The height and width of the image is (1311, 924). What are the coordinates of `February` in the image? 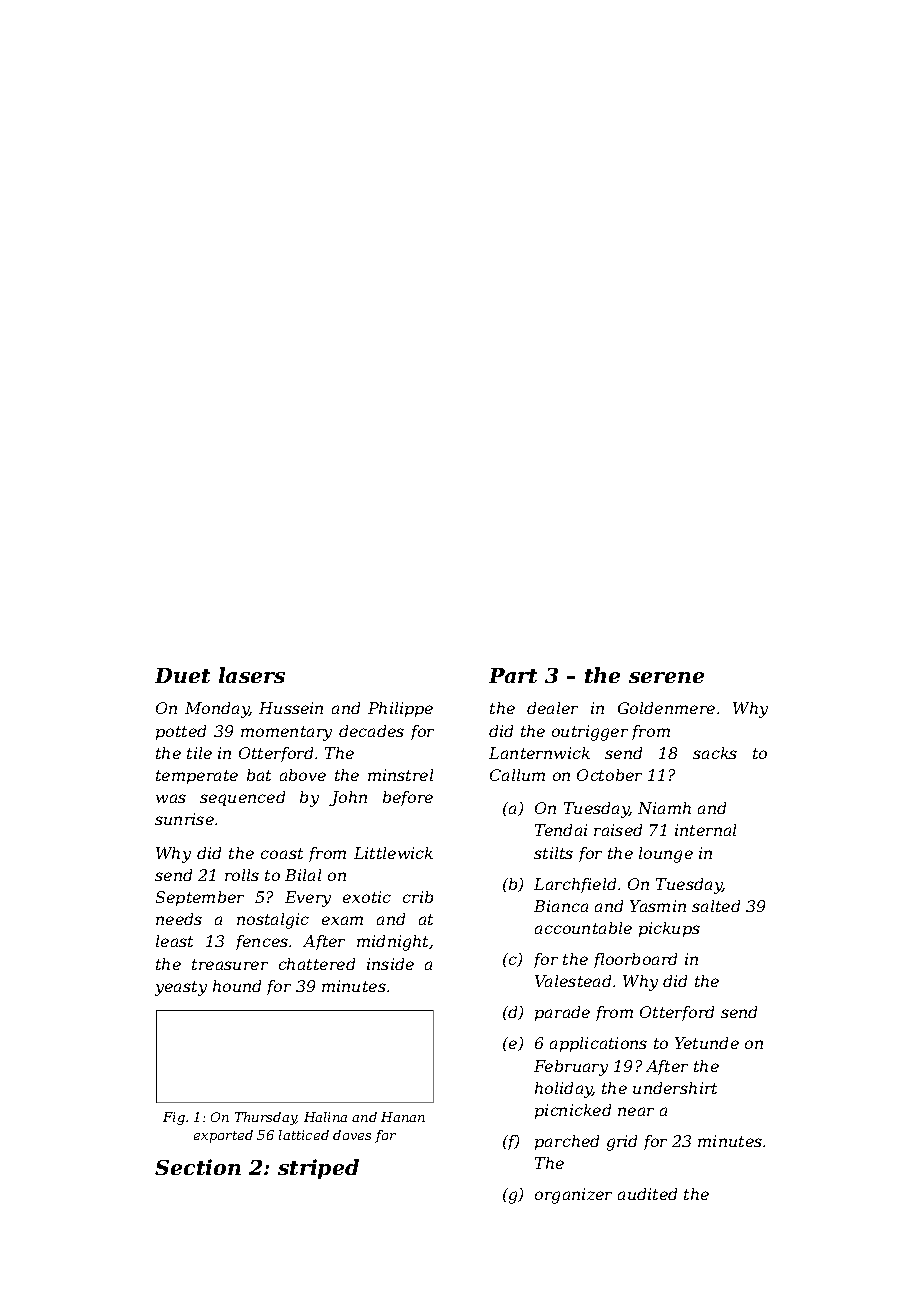 It's located at (571, 1068).
